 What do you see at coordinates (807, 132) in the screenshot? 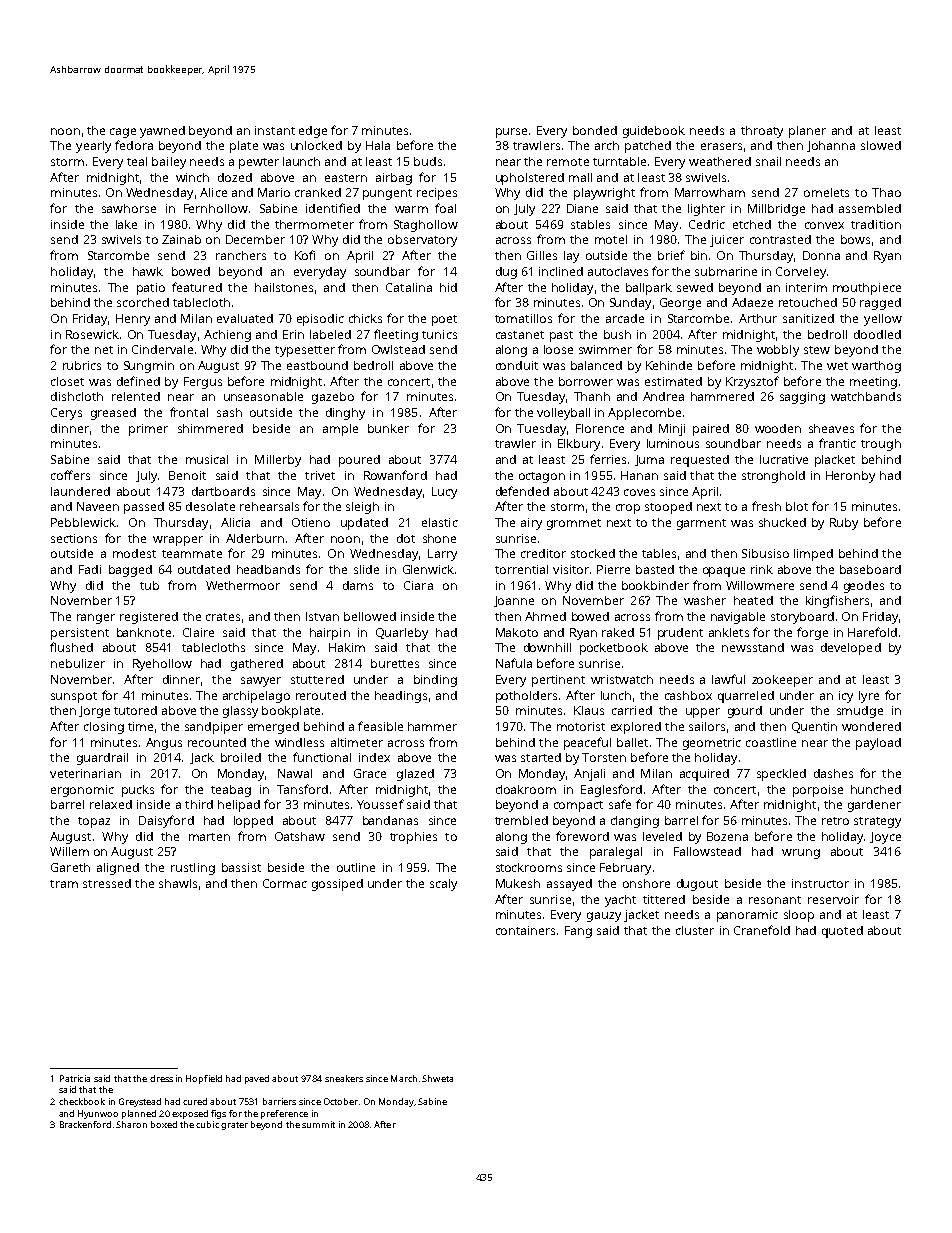
I see `planer` at bounding box center [807, 132].
